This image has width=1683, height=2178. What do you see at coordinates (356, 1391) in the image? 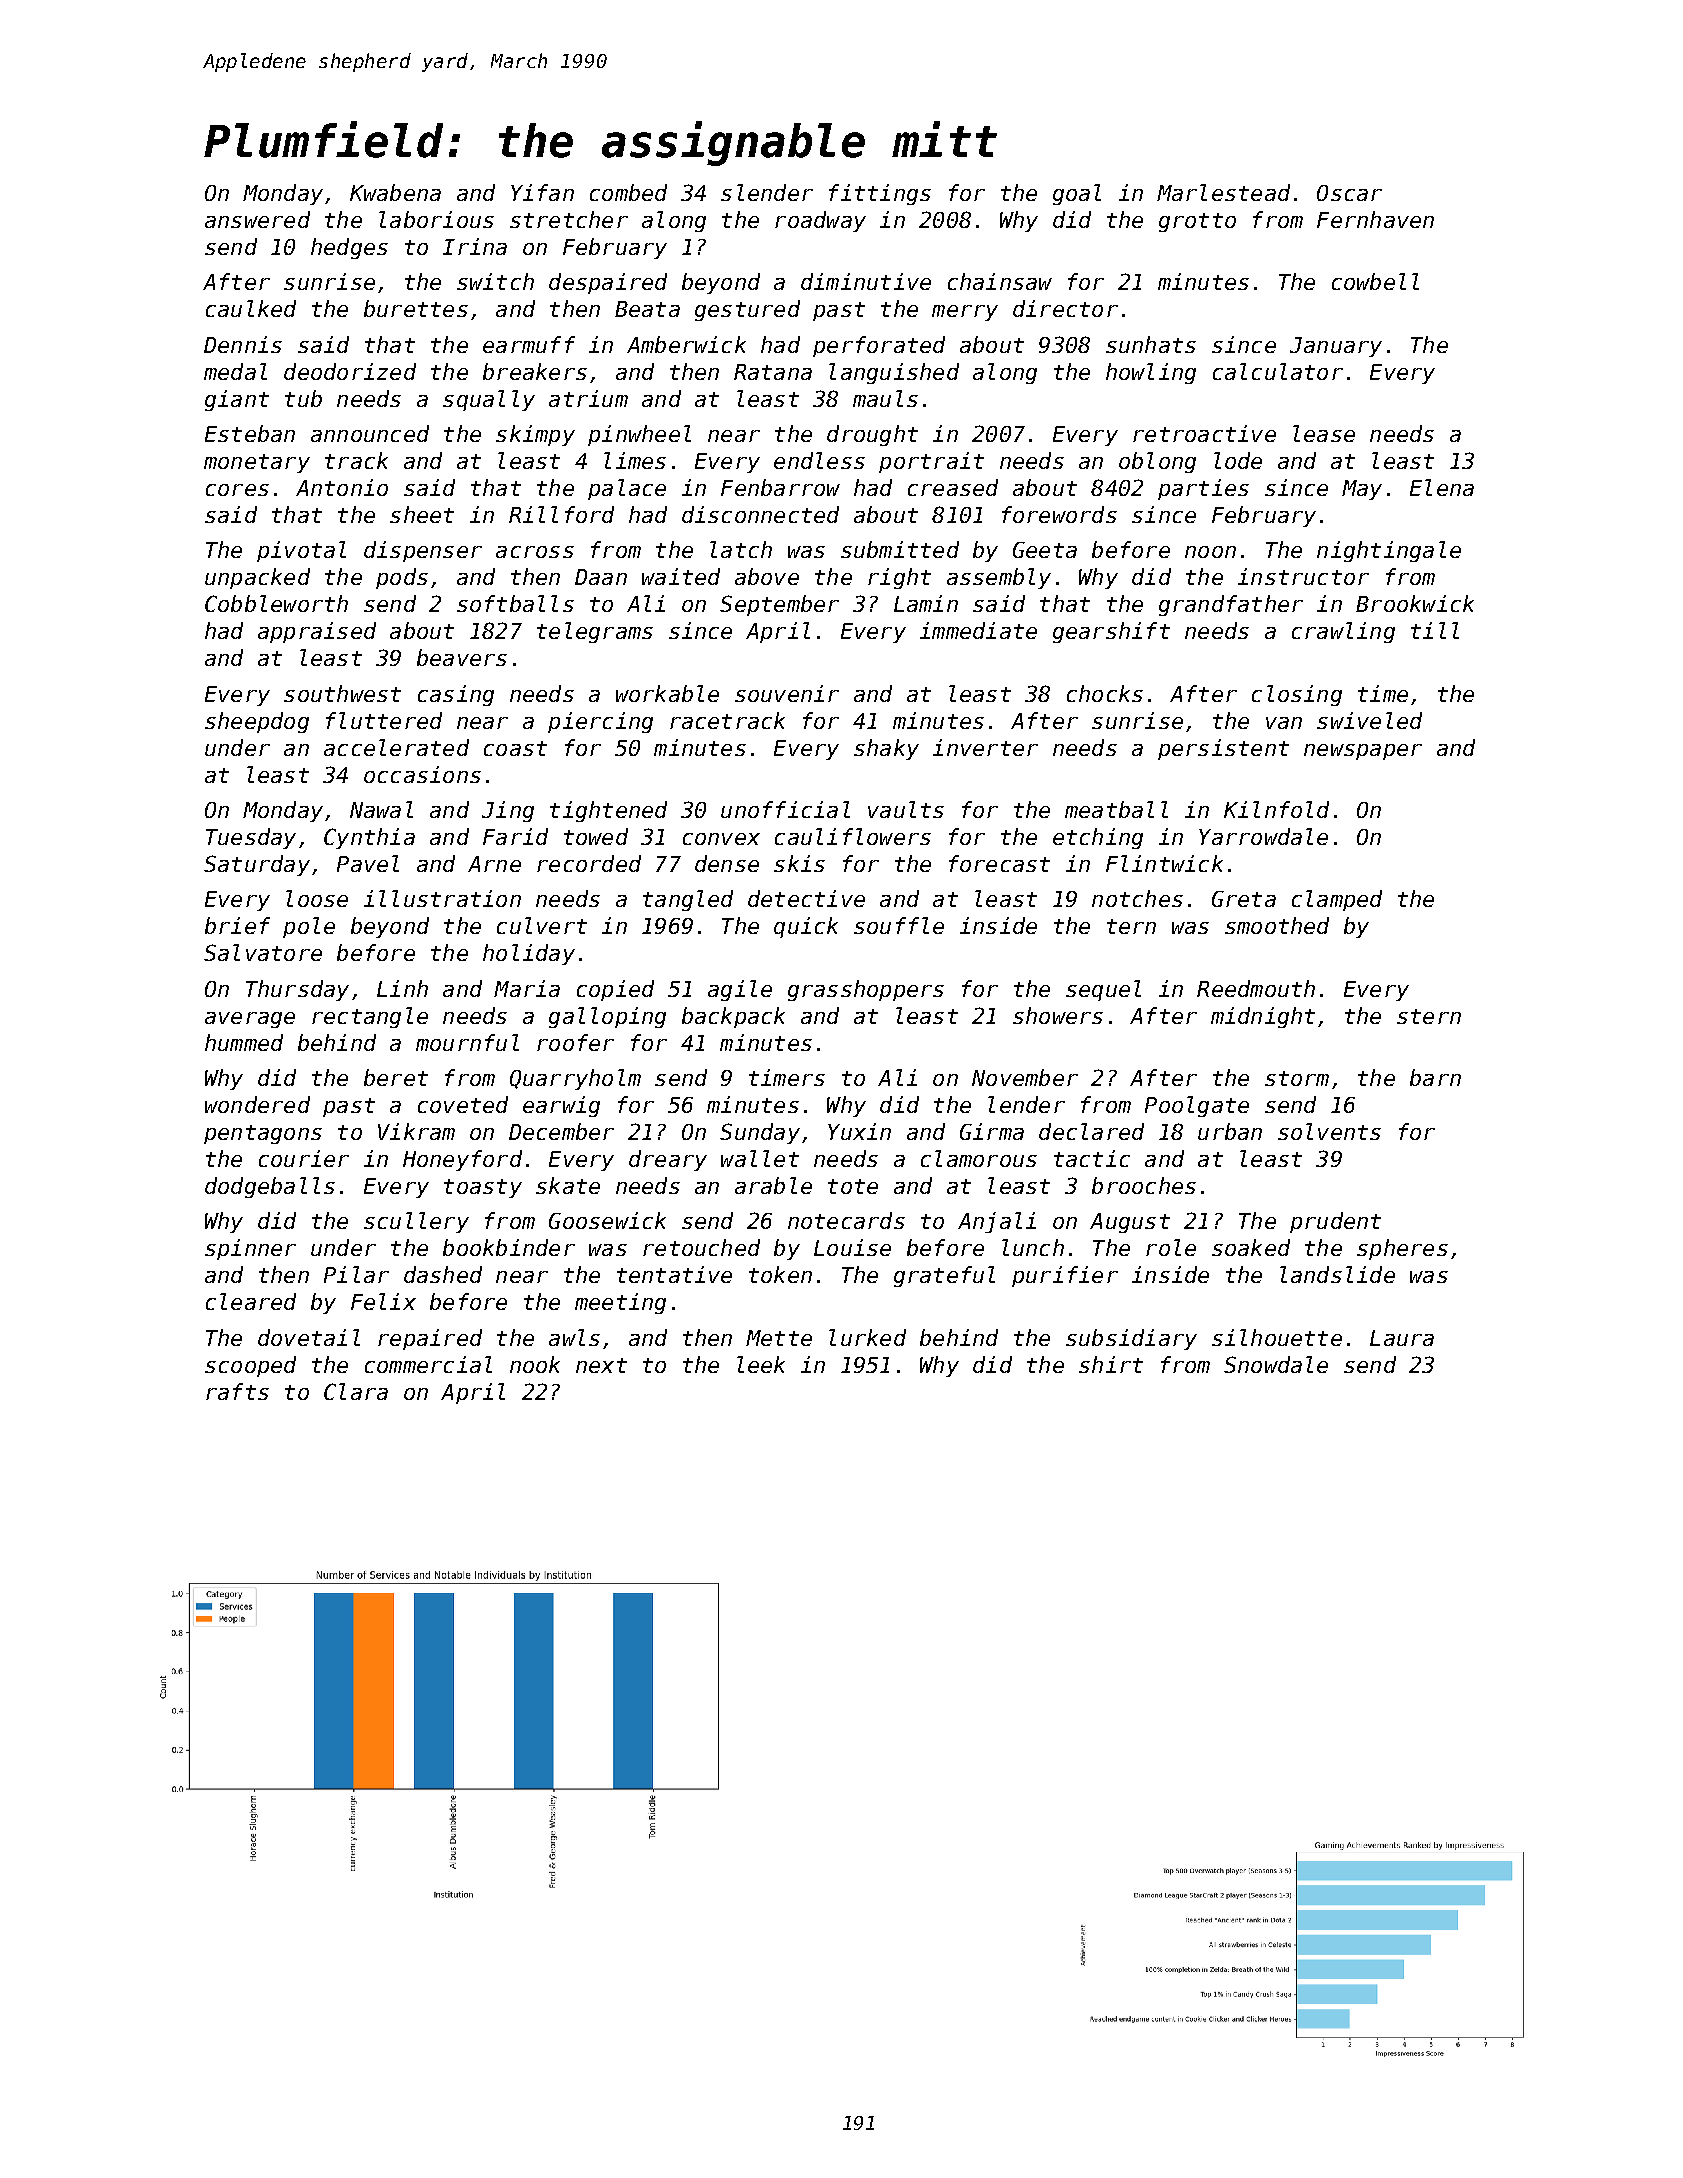
I see `Clara` at bounding box center [356, 1391].
